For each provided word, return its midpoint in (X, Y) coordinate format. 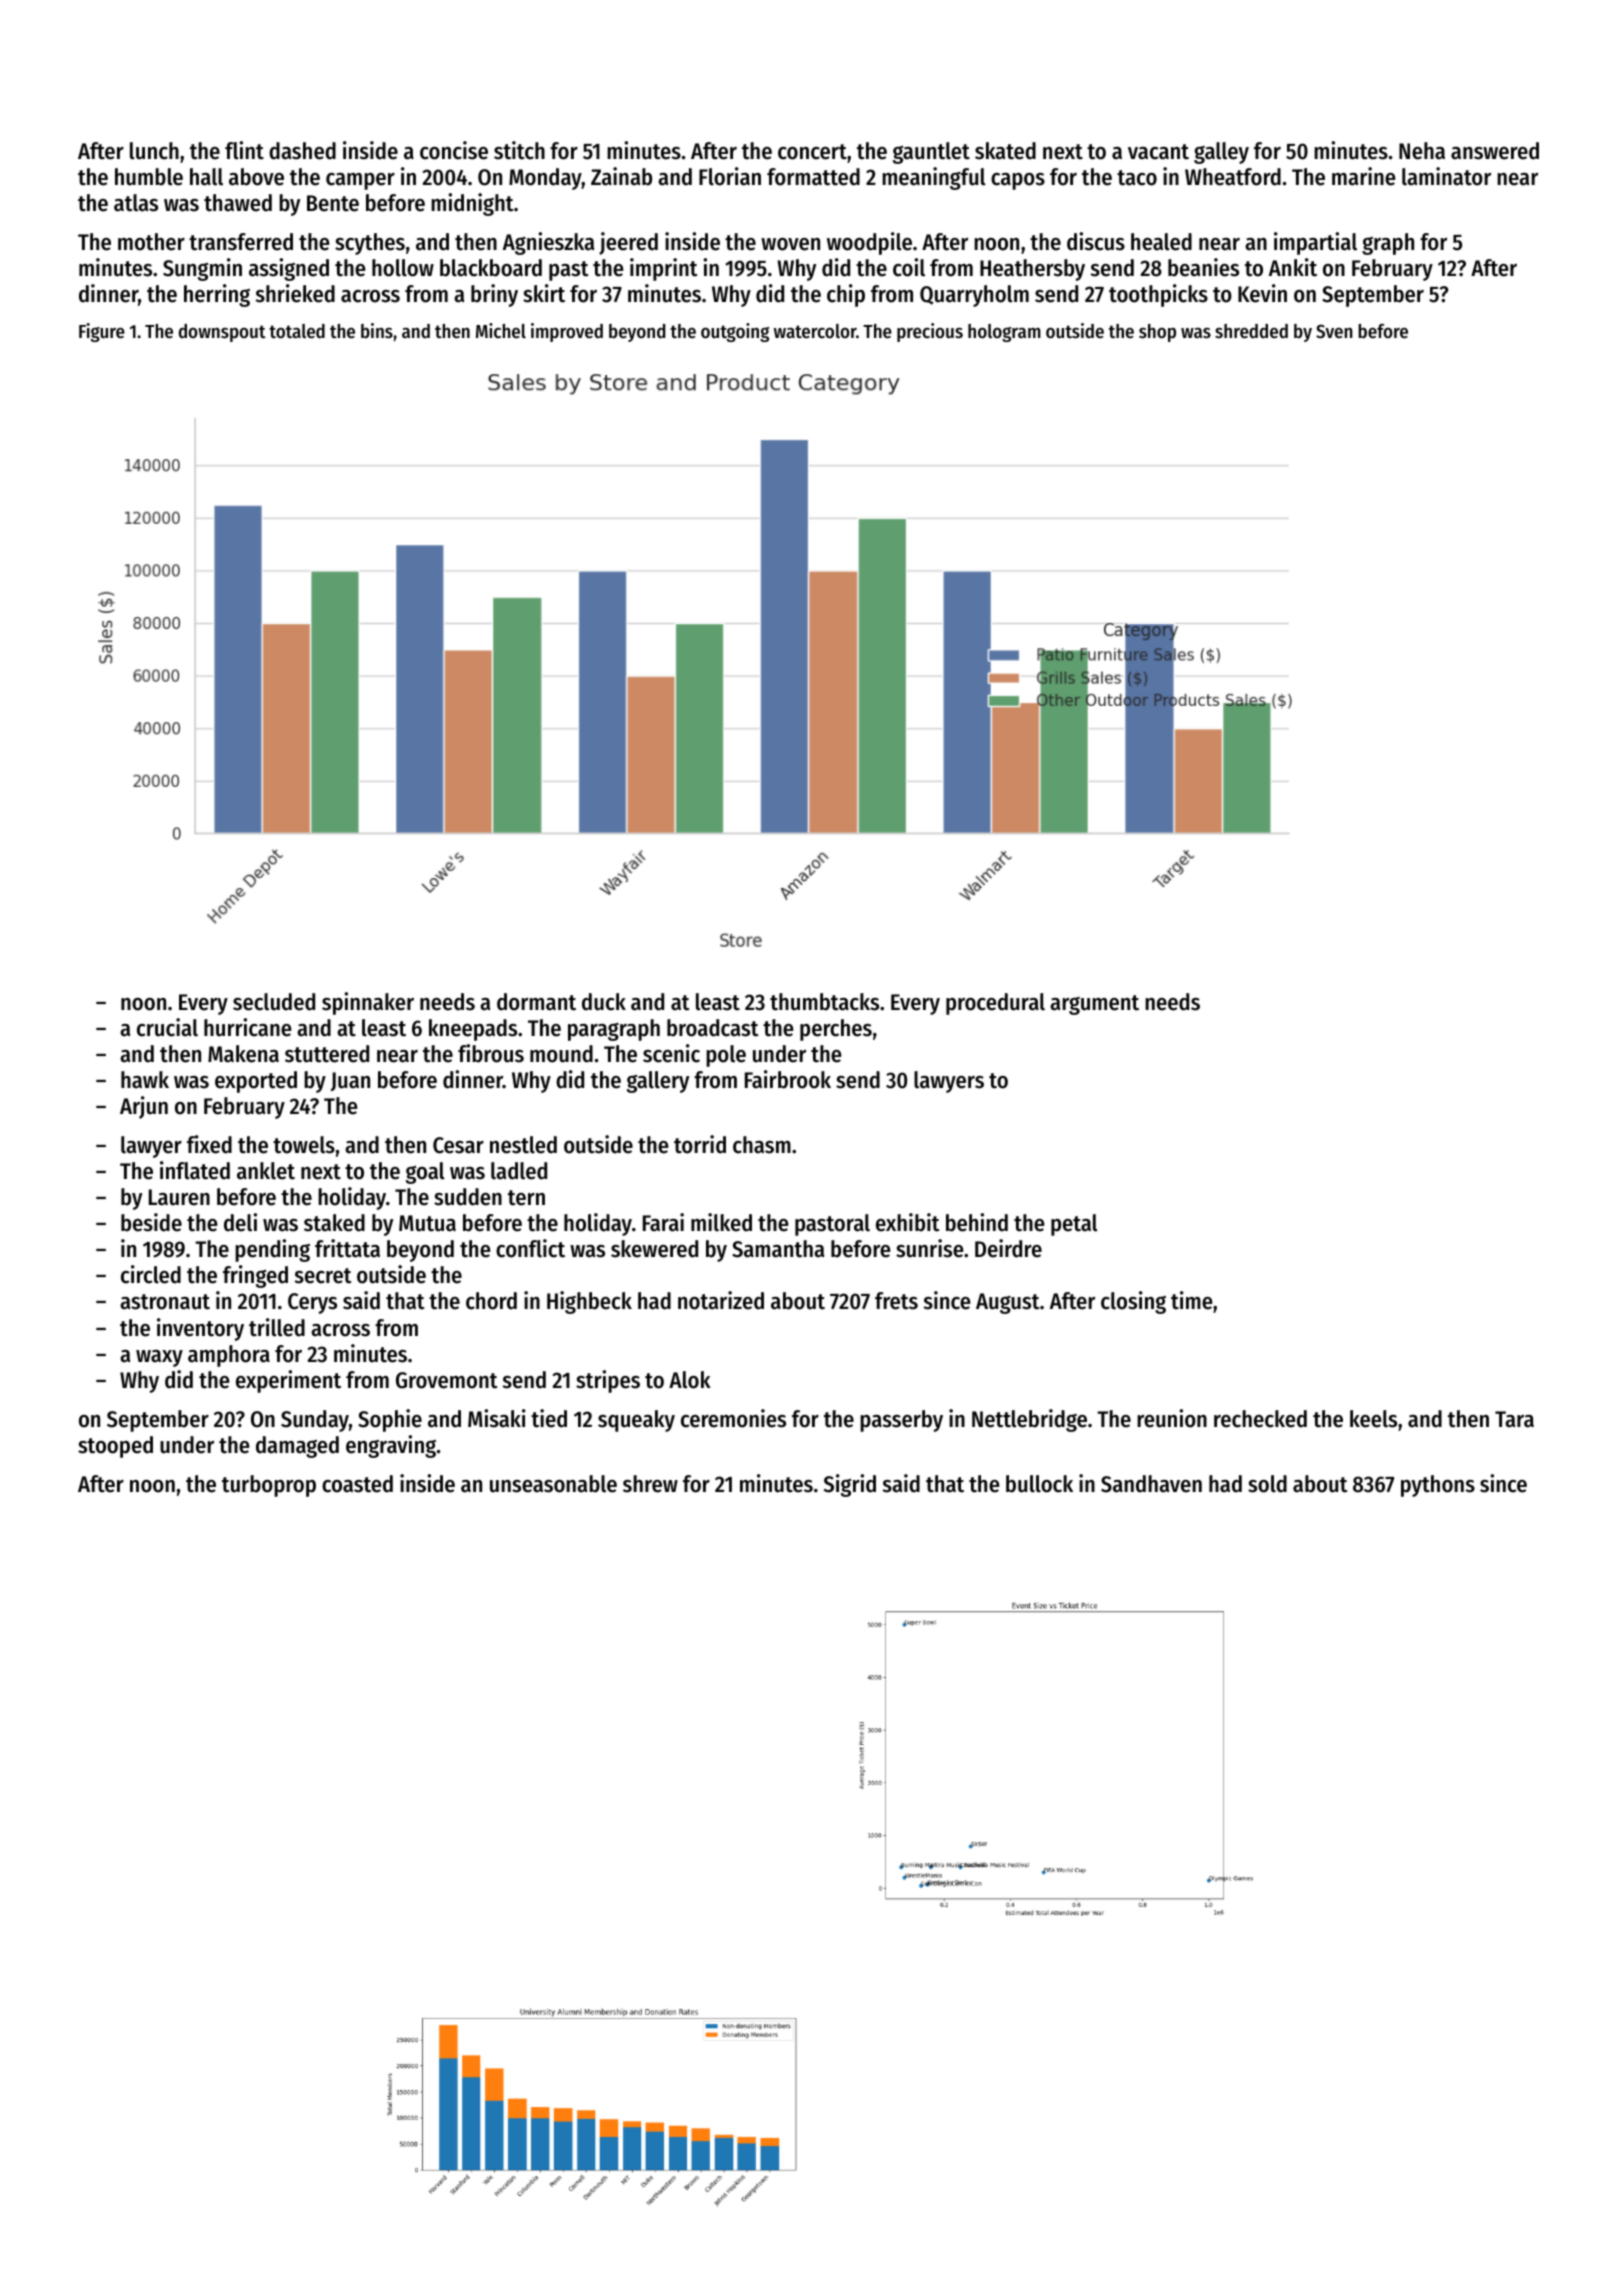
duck (604, 1002)
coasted (357, 1484)
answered (1495, 151)
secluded (274, 1002)
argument (1094, 1005)
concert (812, 152)
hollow (403, 268)
